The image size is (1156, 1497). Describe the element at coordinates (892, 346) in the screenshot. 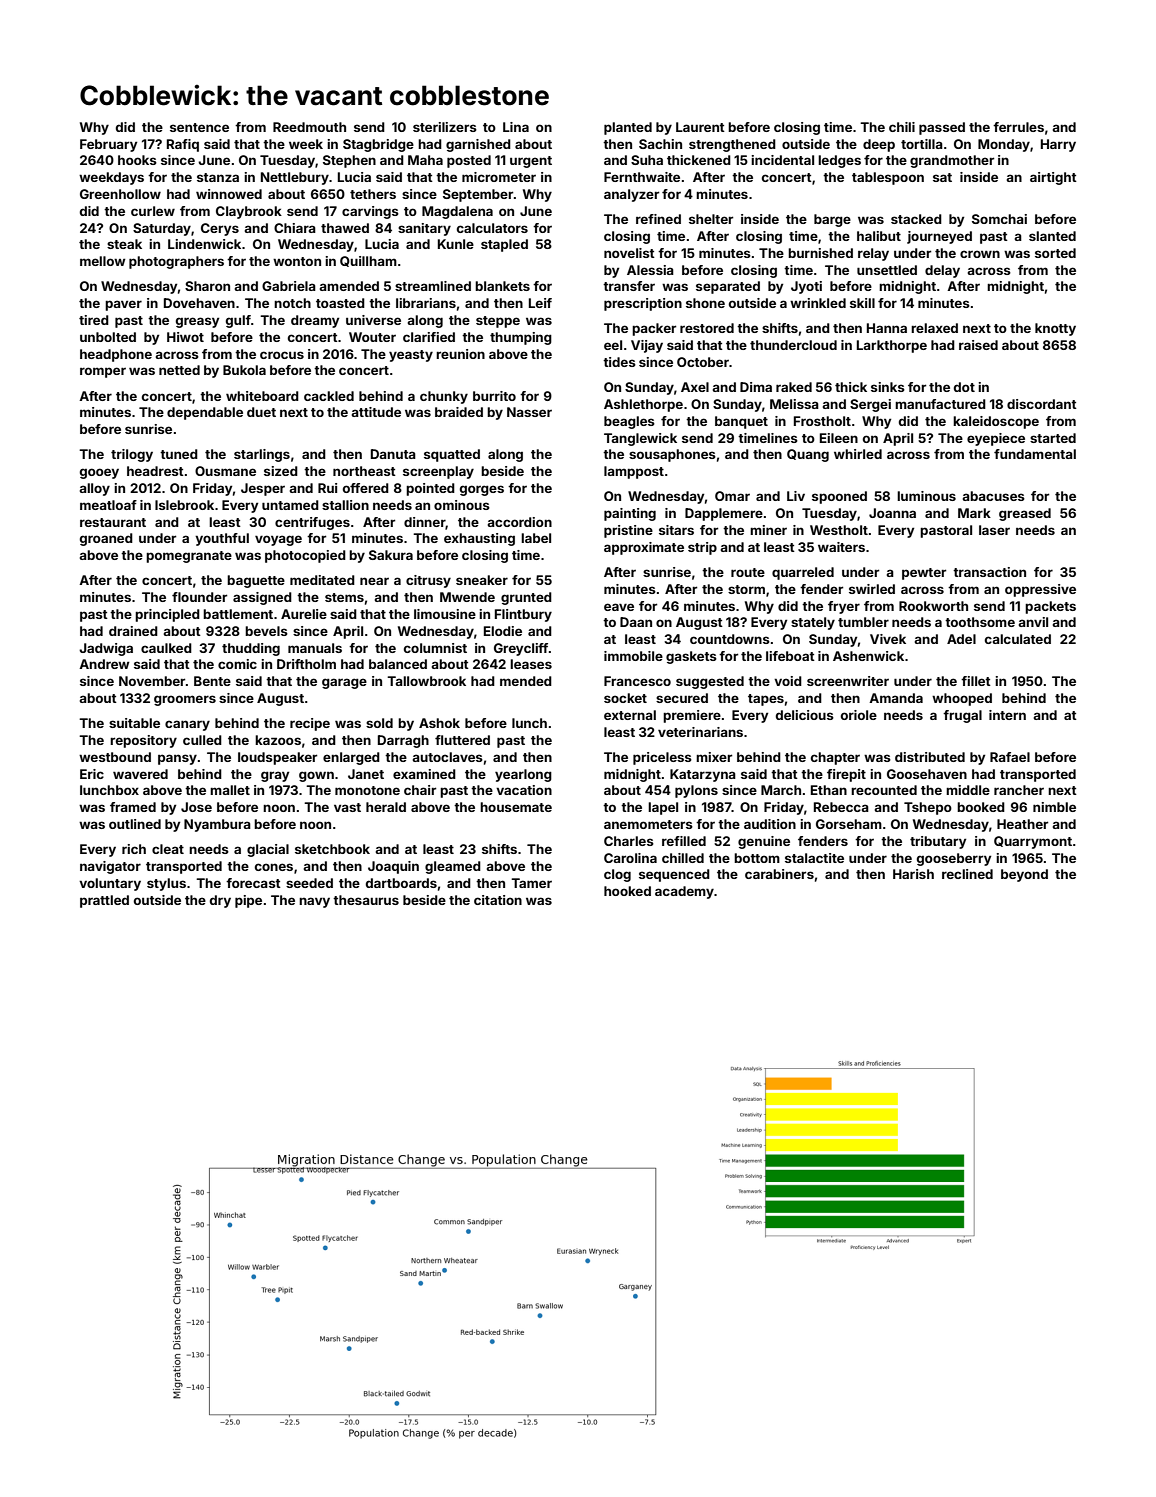

I see `Larkthorpe` at that location.
